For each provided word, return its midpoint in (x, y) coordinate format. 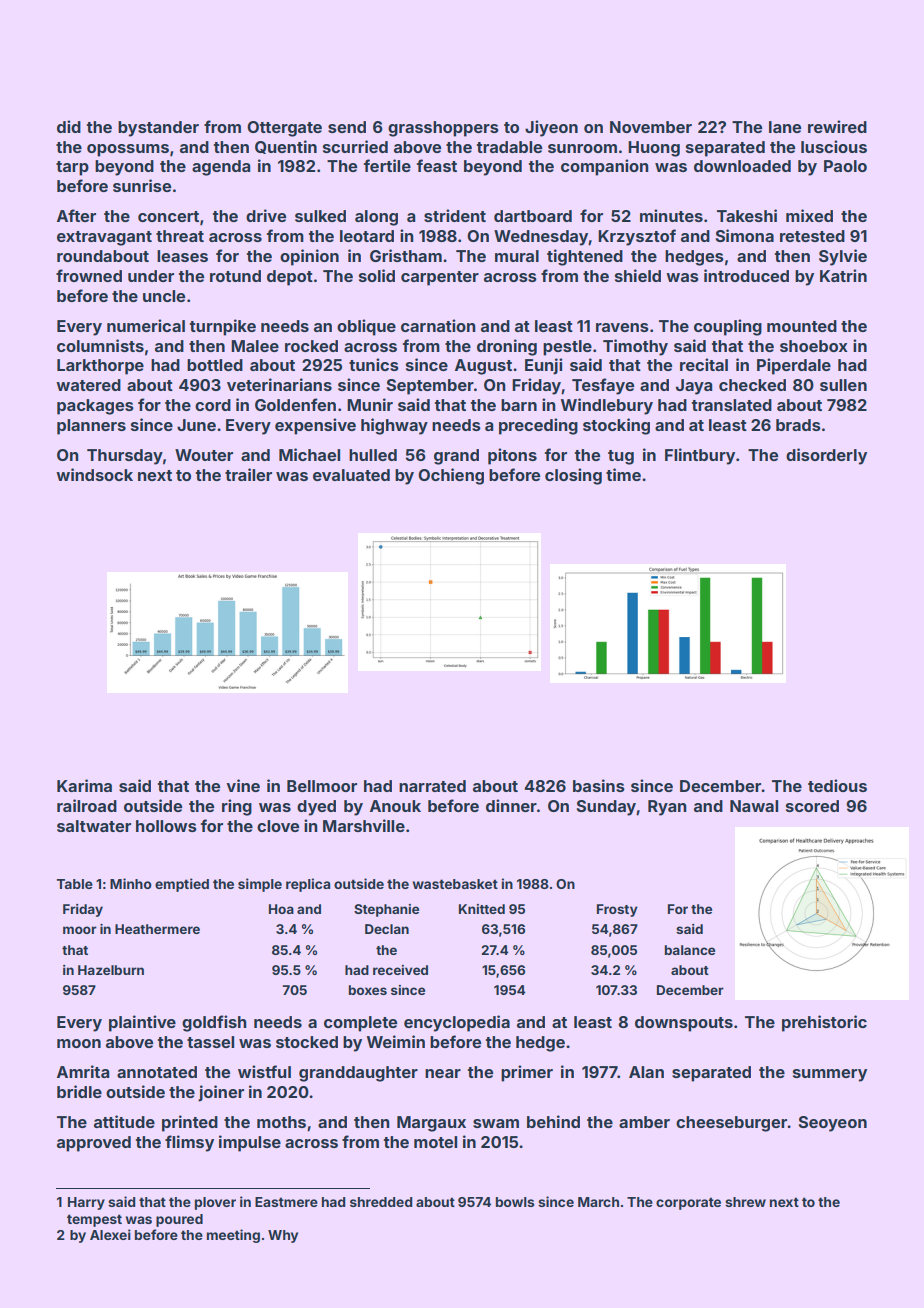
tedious (837, 785)
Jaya (694, 387)
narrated (432, 786)
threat (180, 236)
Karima (84, 785)
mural (517, 256)
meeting (233, 1236)
